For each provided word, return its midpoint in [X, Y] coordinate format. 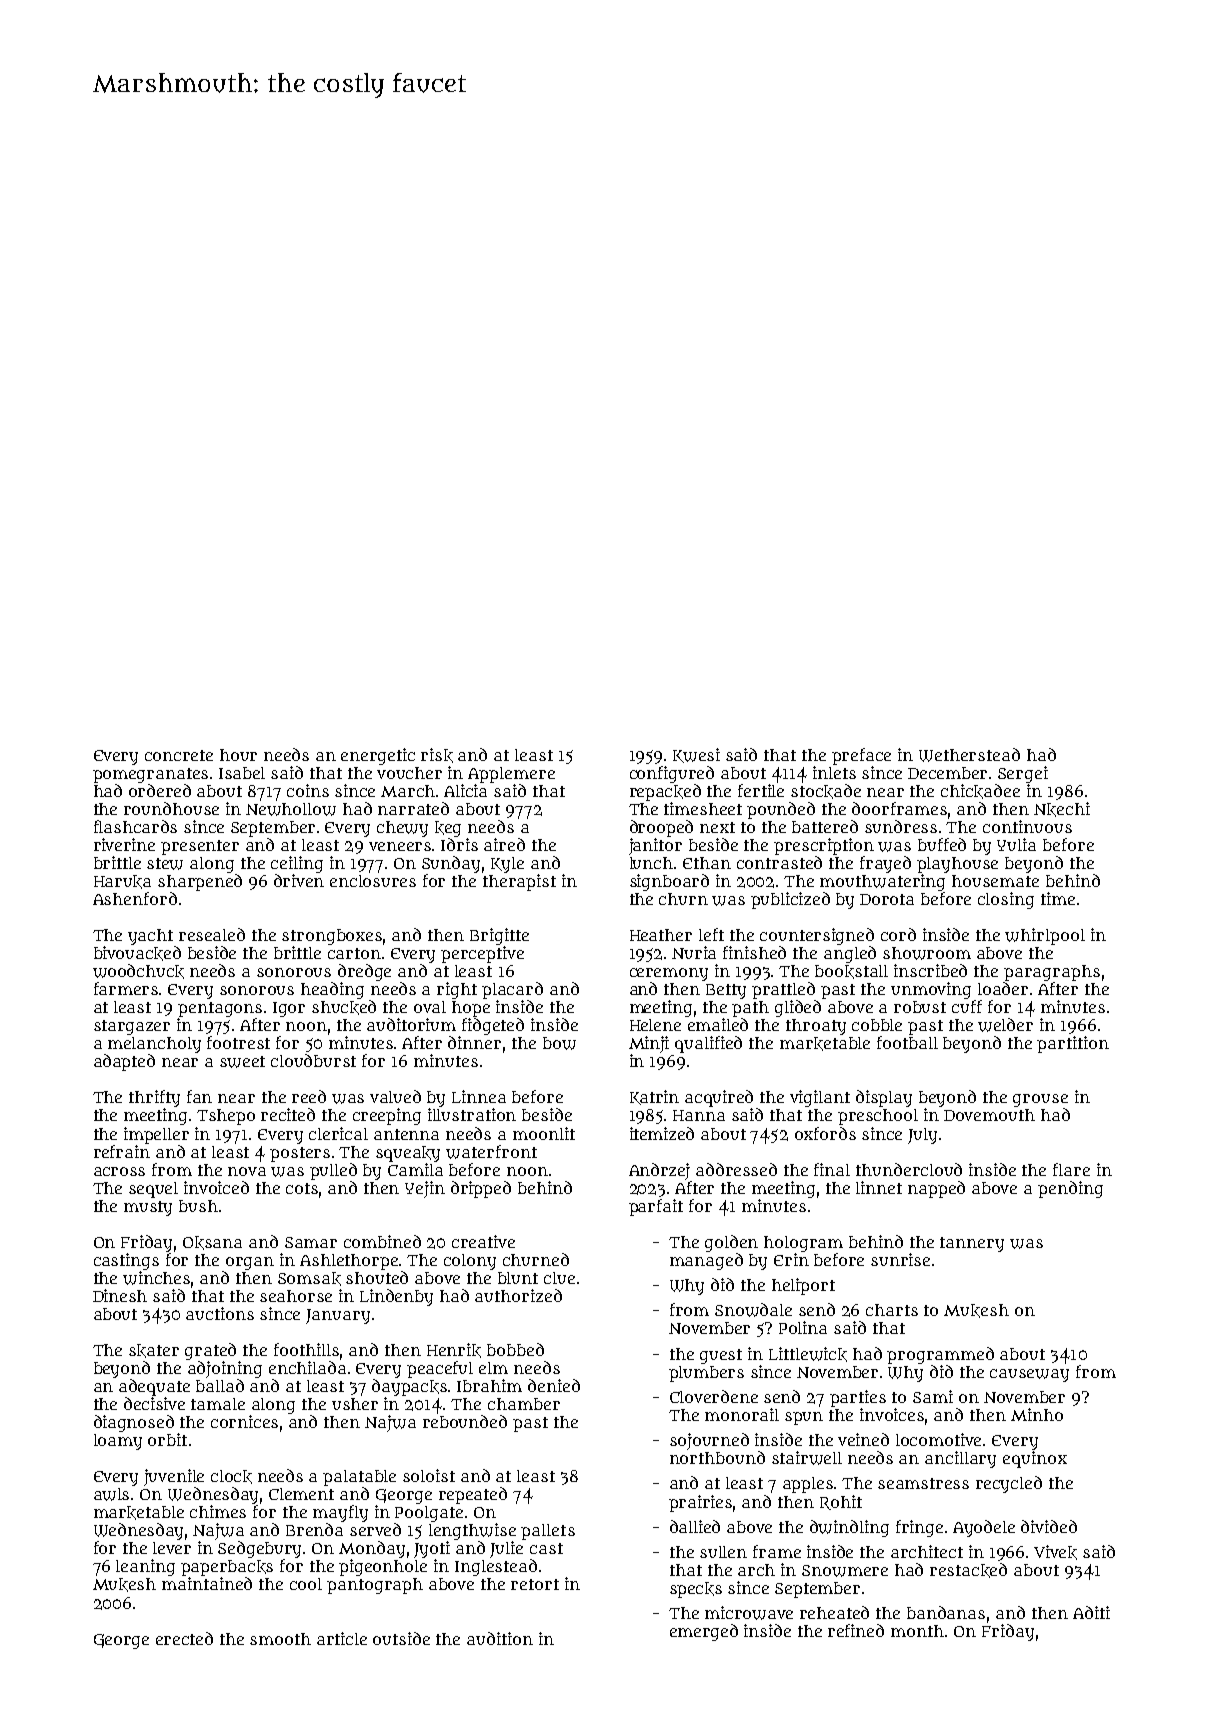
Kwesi [696, 755]
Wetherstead [969, 755]
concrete [179, 755]
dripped [481, 1189]
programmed [940, 1355]
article [342, 1638]
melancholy [154, 1045]
